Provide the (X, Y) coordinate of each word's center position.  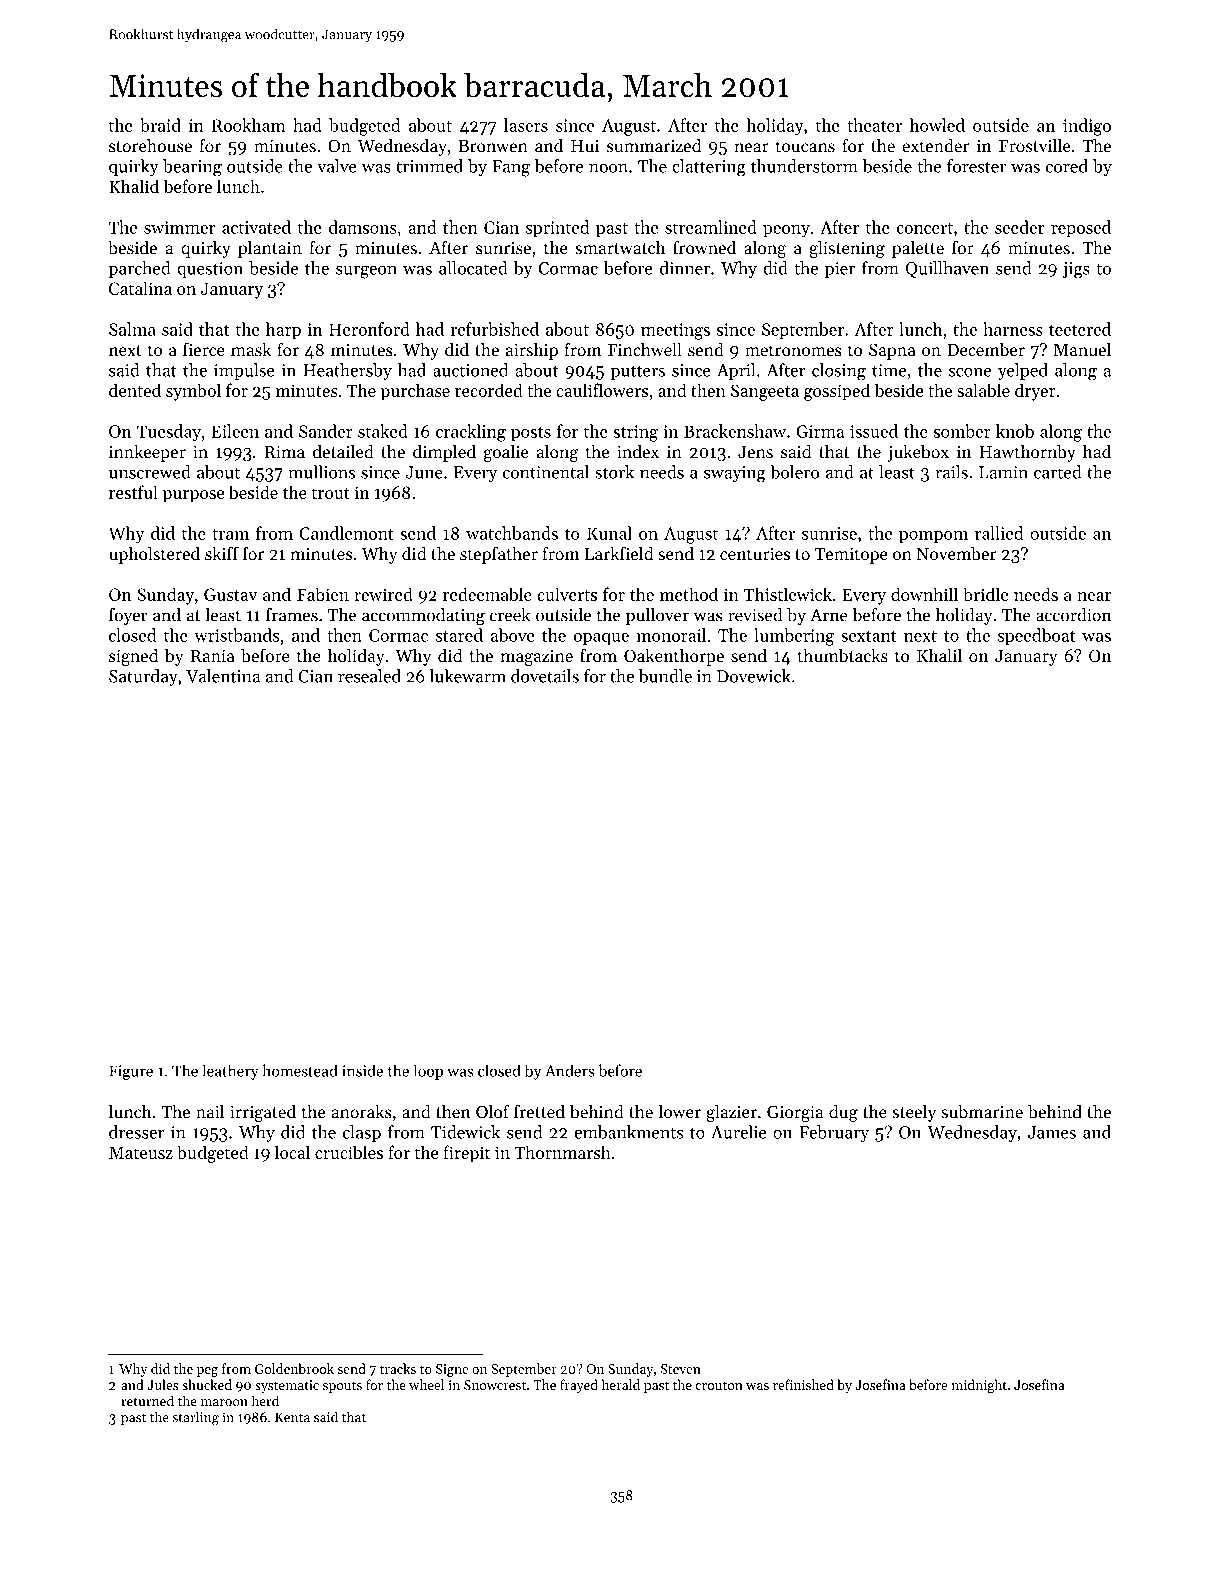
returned (147, 1400)
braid (160, 125)
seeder (1020, 227)
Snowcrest (495, 1385)
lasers (526, 125)
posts (531, 434)
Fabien (323, 594)
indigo (1087, 127)
